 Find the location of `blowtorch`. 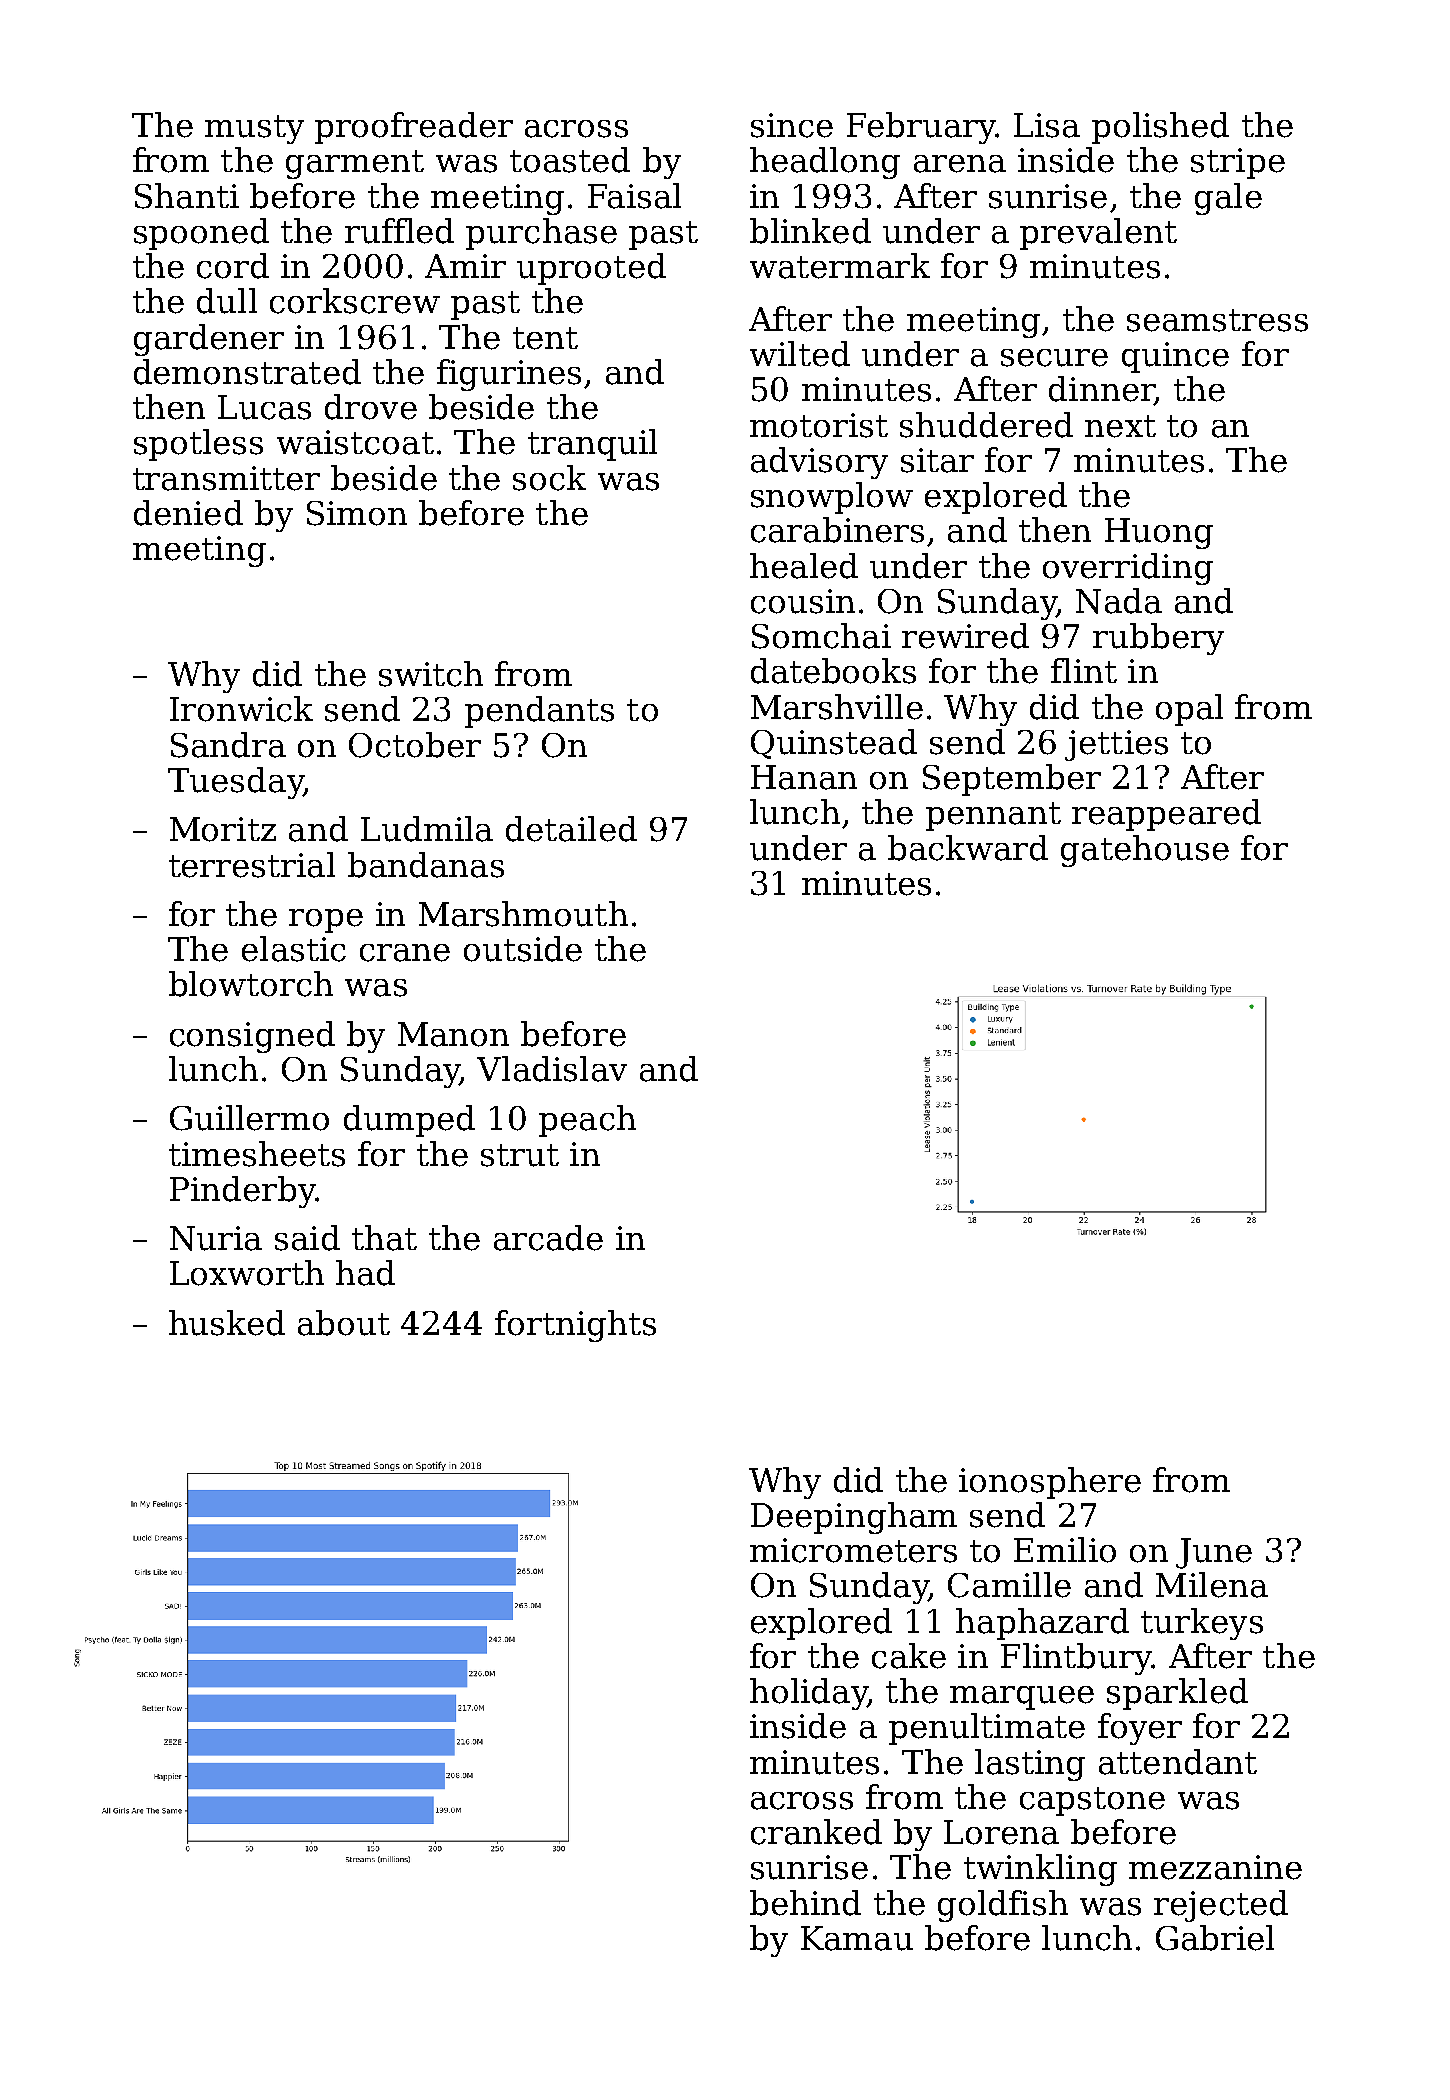

blowtorch is located at coordinates (251, 984).
